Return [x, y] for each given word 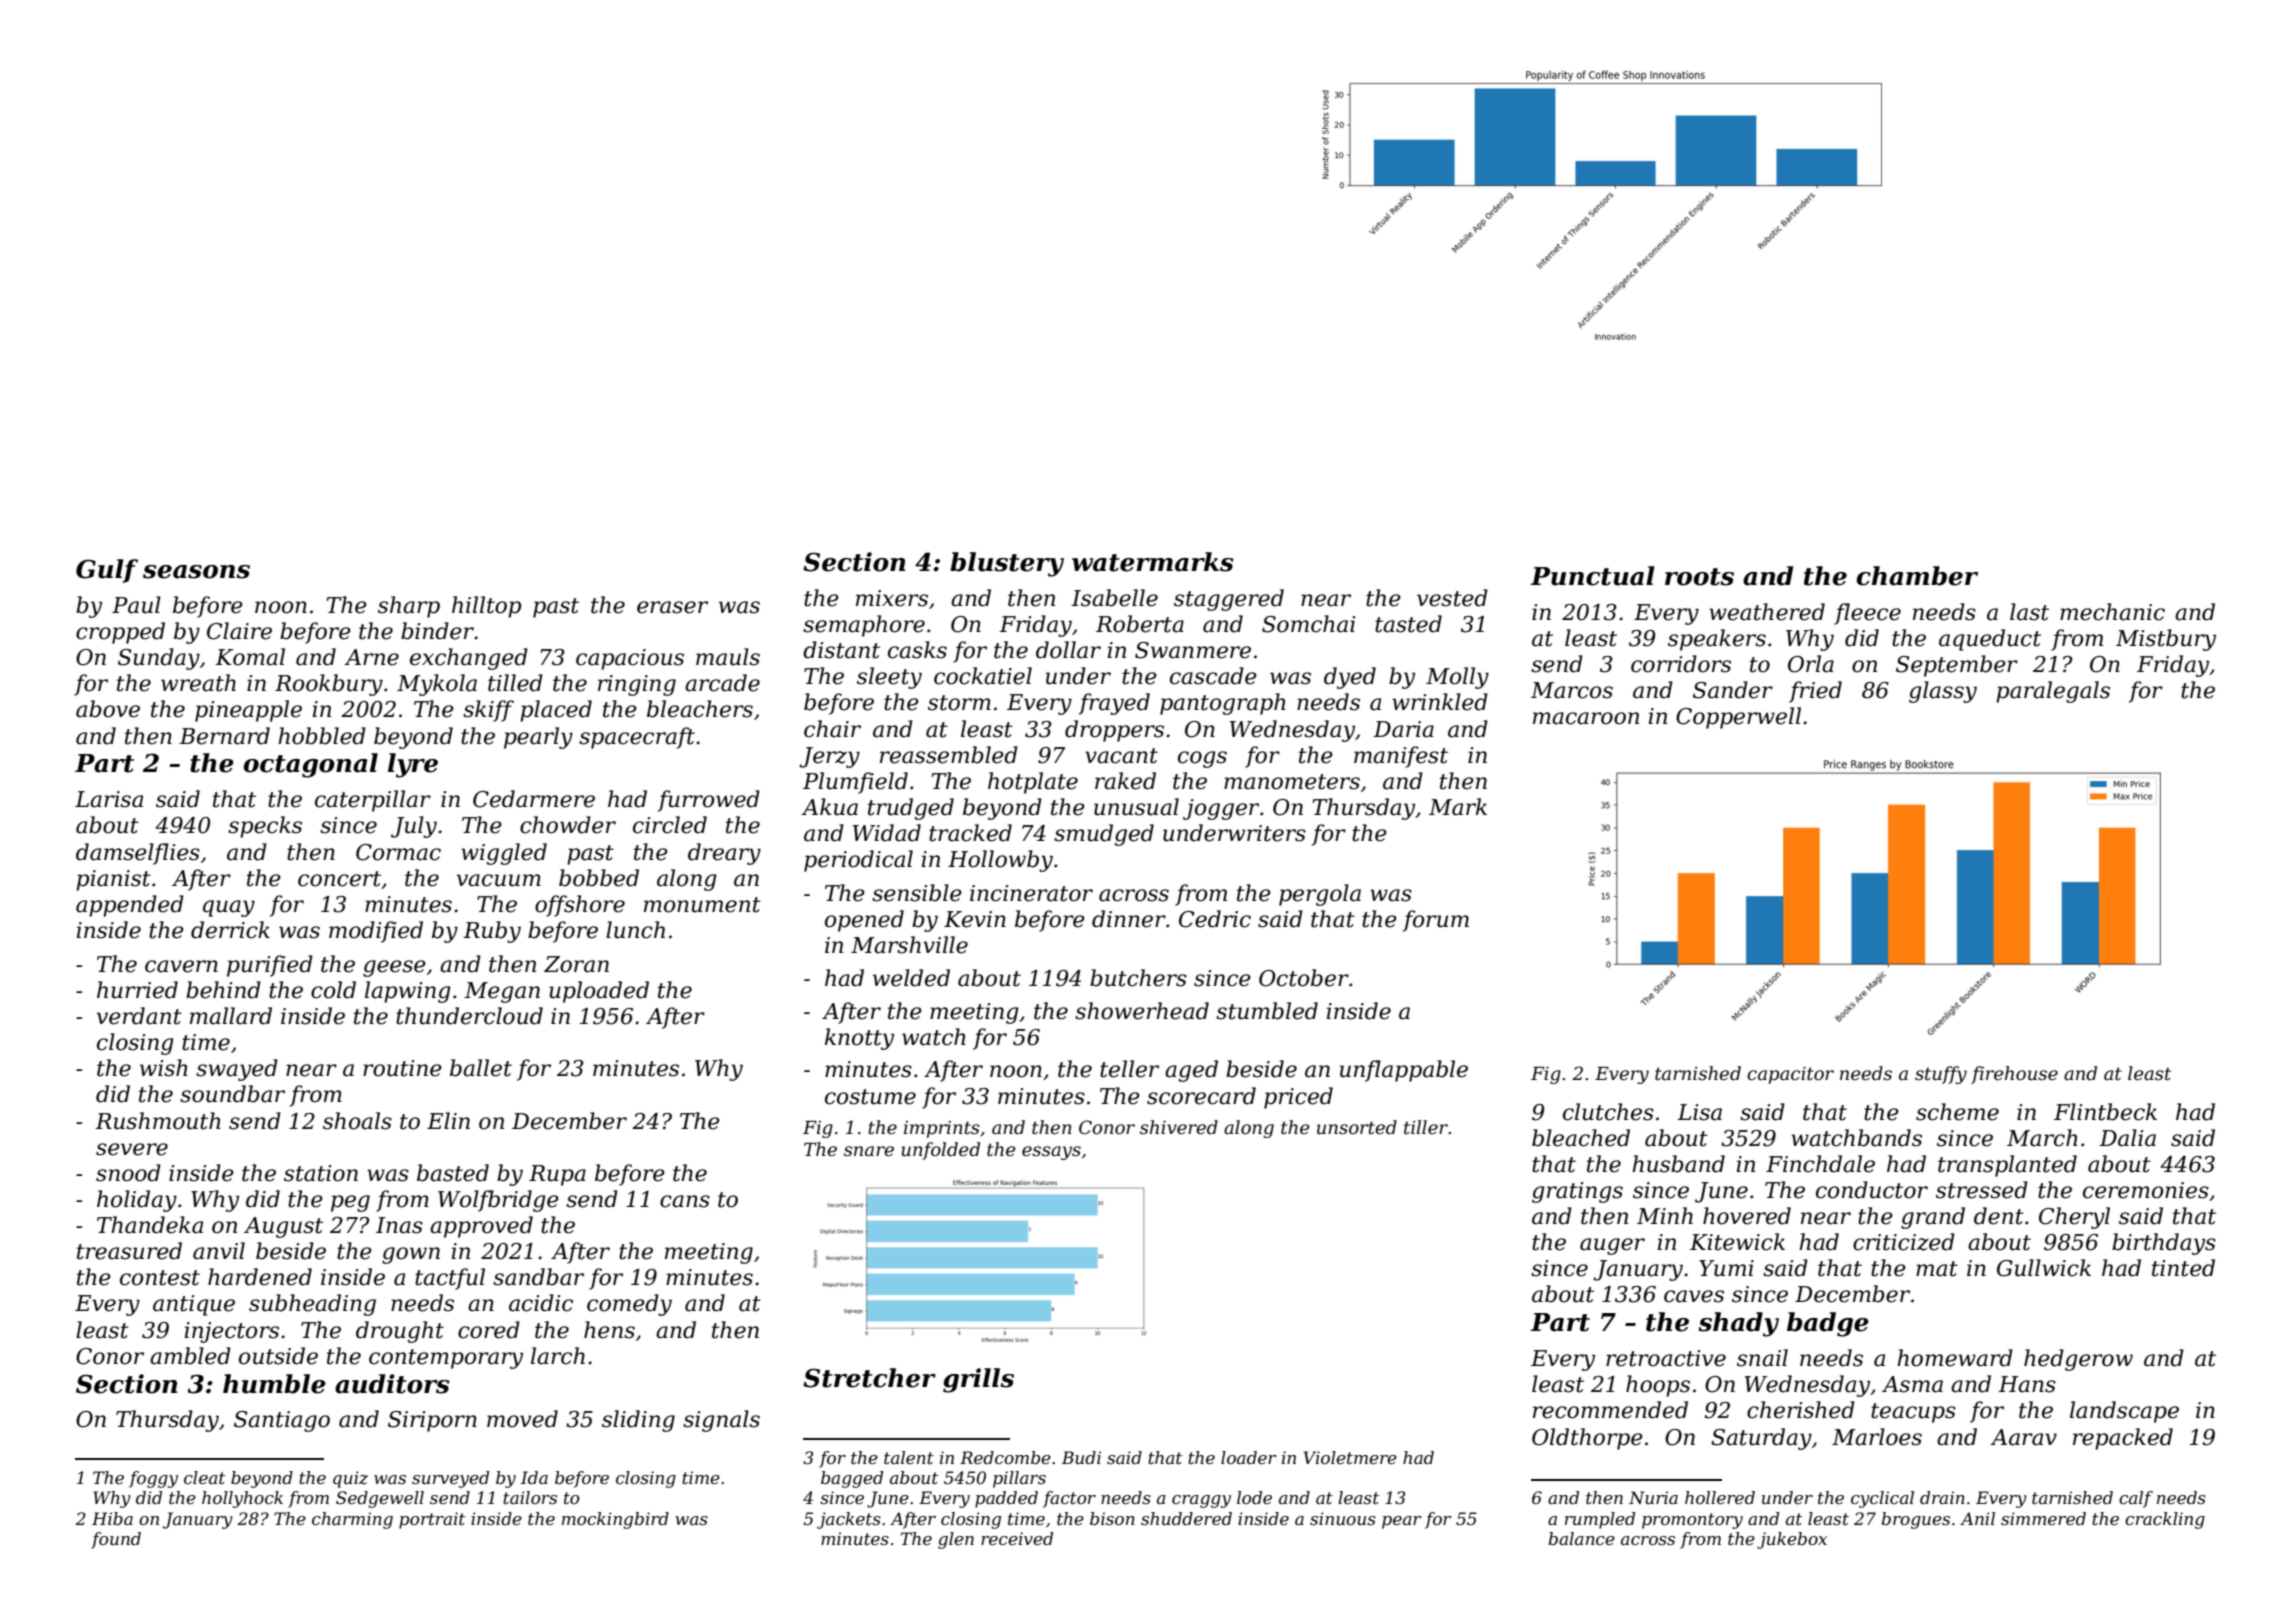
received [1017, 1538]
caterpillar [373, 801]
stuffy [1941, 1075]
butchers [1138, 978]
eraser [672, 607]
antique [194, 1305]
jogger [1221, 809]
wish [164, 1068]
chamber [1917, 576]
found [116, 1540]
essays [1051, 1153]
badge [1828, 1324]
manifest [1401, 757]
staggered [1229, 600]
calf [2136, 1499]
